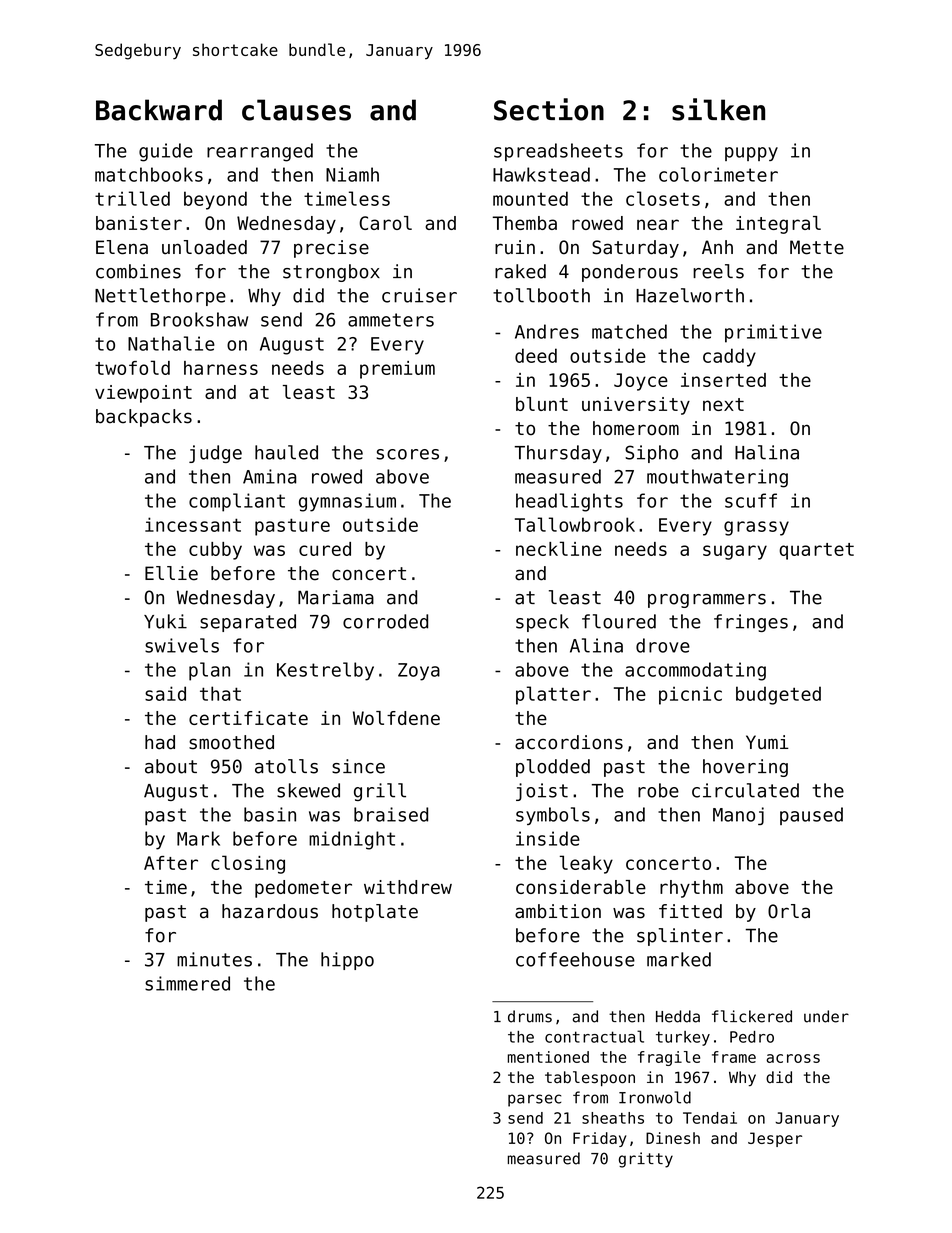 This screenshot has width=952, height=1233. Describe the element at coordinates (385, 223) in the screenshot. I see `Carol` at that location.
